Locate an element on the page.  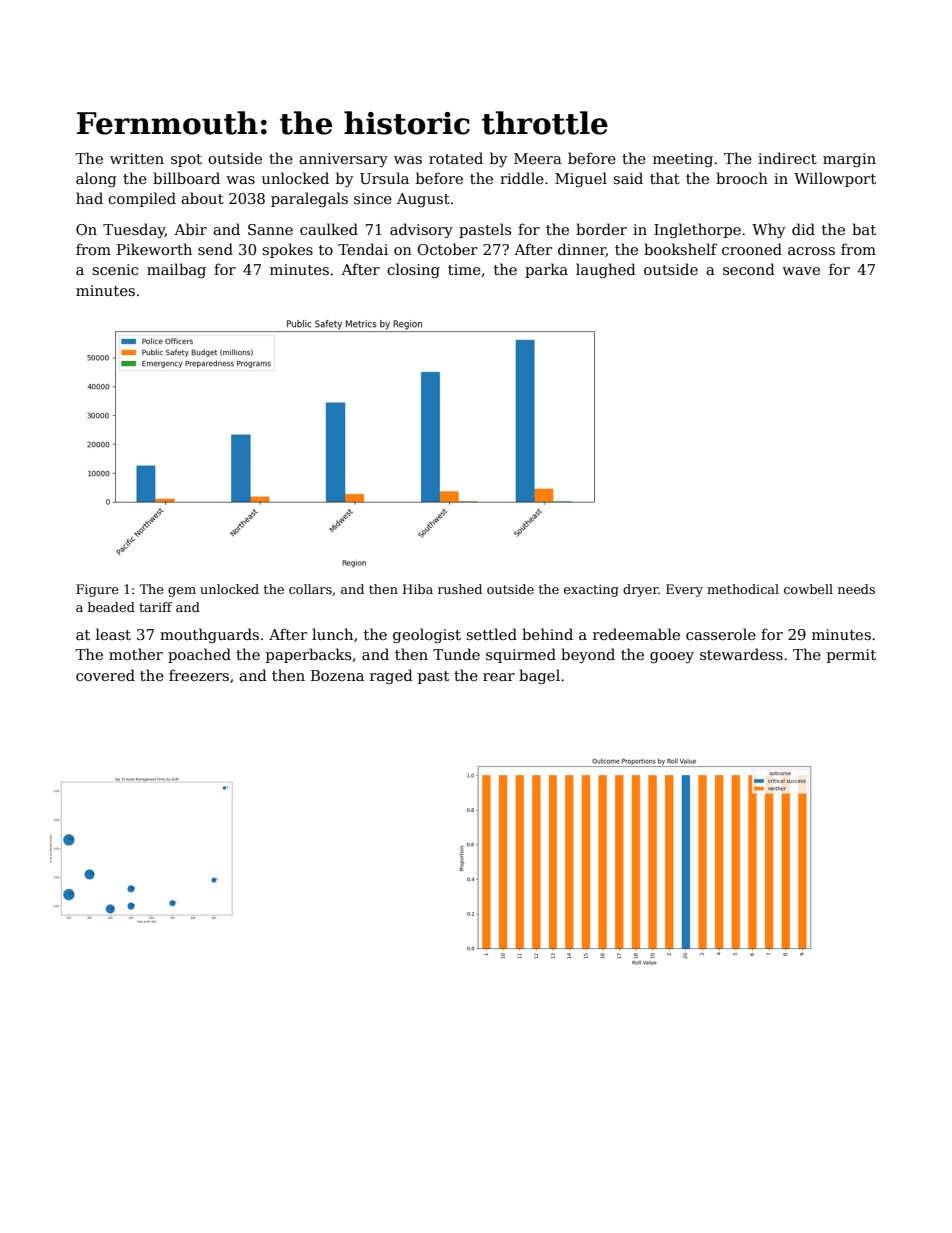
tariff is located at coordinates (155, 607).
